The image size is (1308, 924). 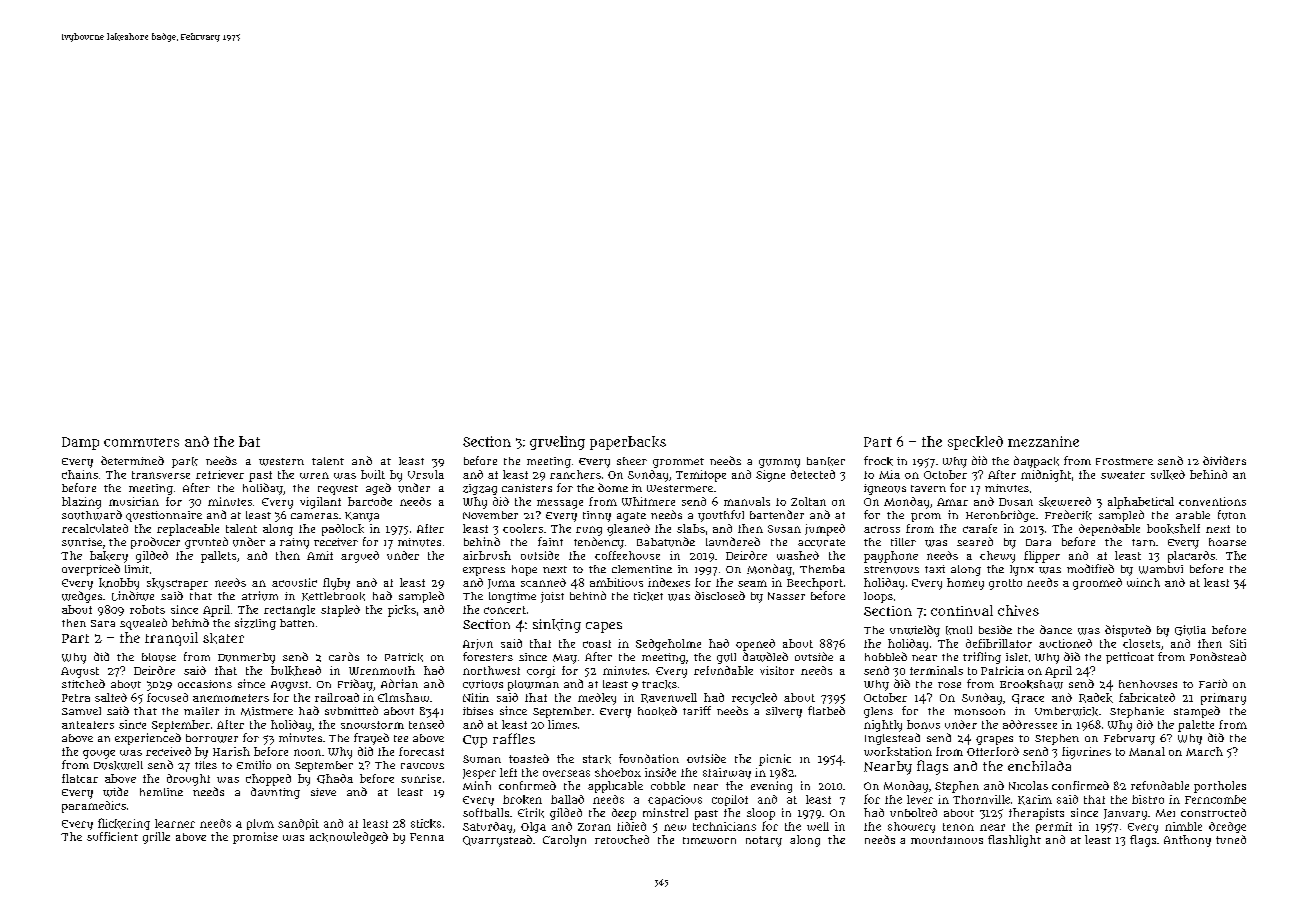 What do you see at coordinates (604, 627) in the screenshot?
I see `capes` at bounding box center [604, 627].
